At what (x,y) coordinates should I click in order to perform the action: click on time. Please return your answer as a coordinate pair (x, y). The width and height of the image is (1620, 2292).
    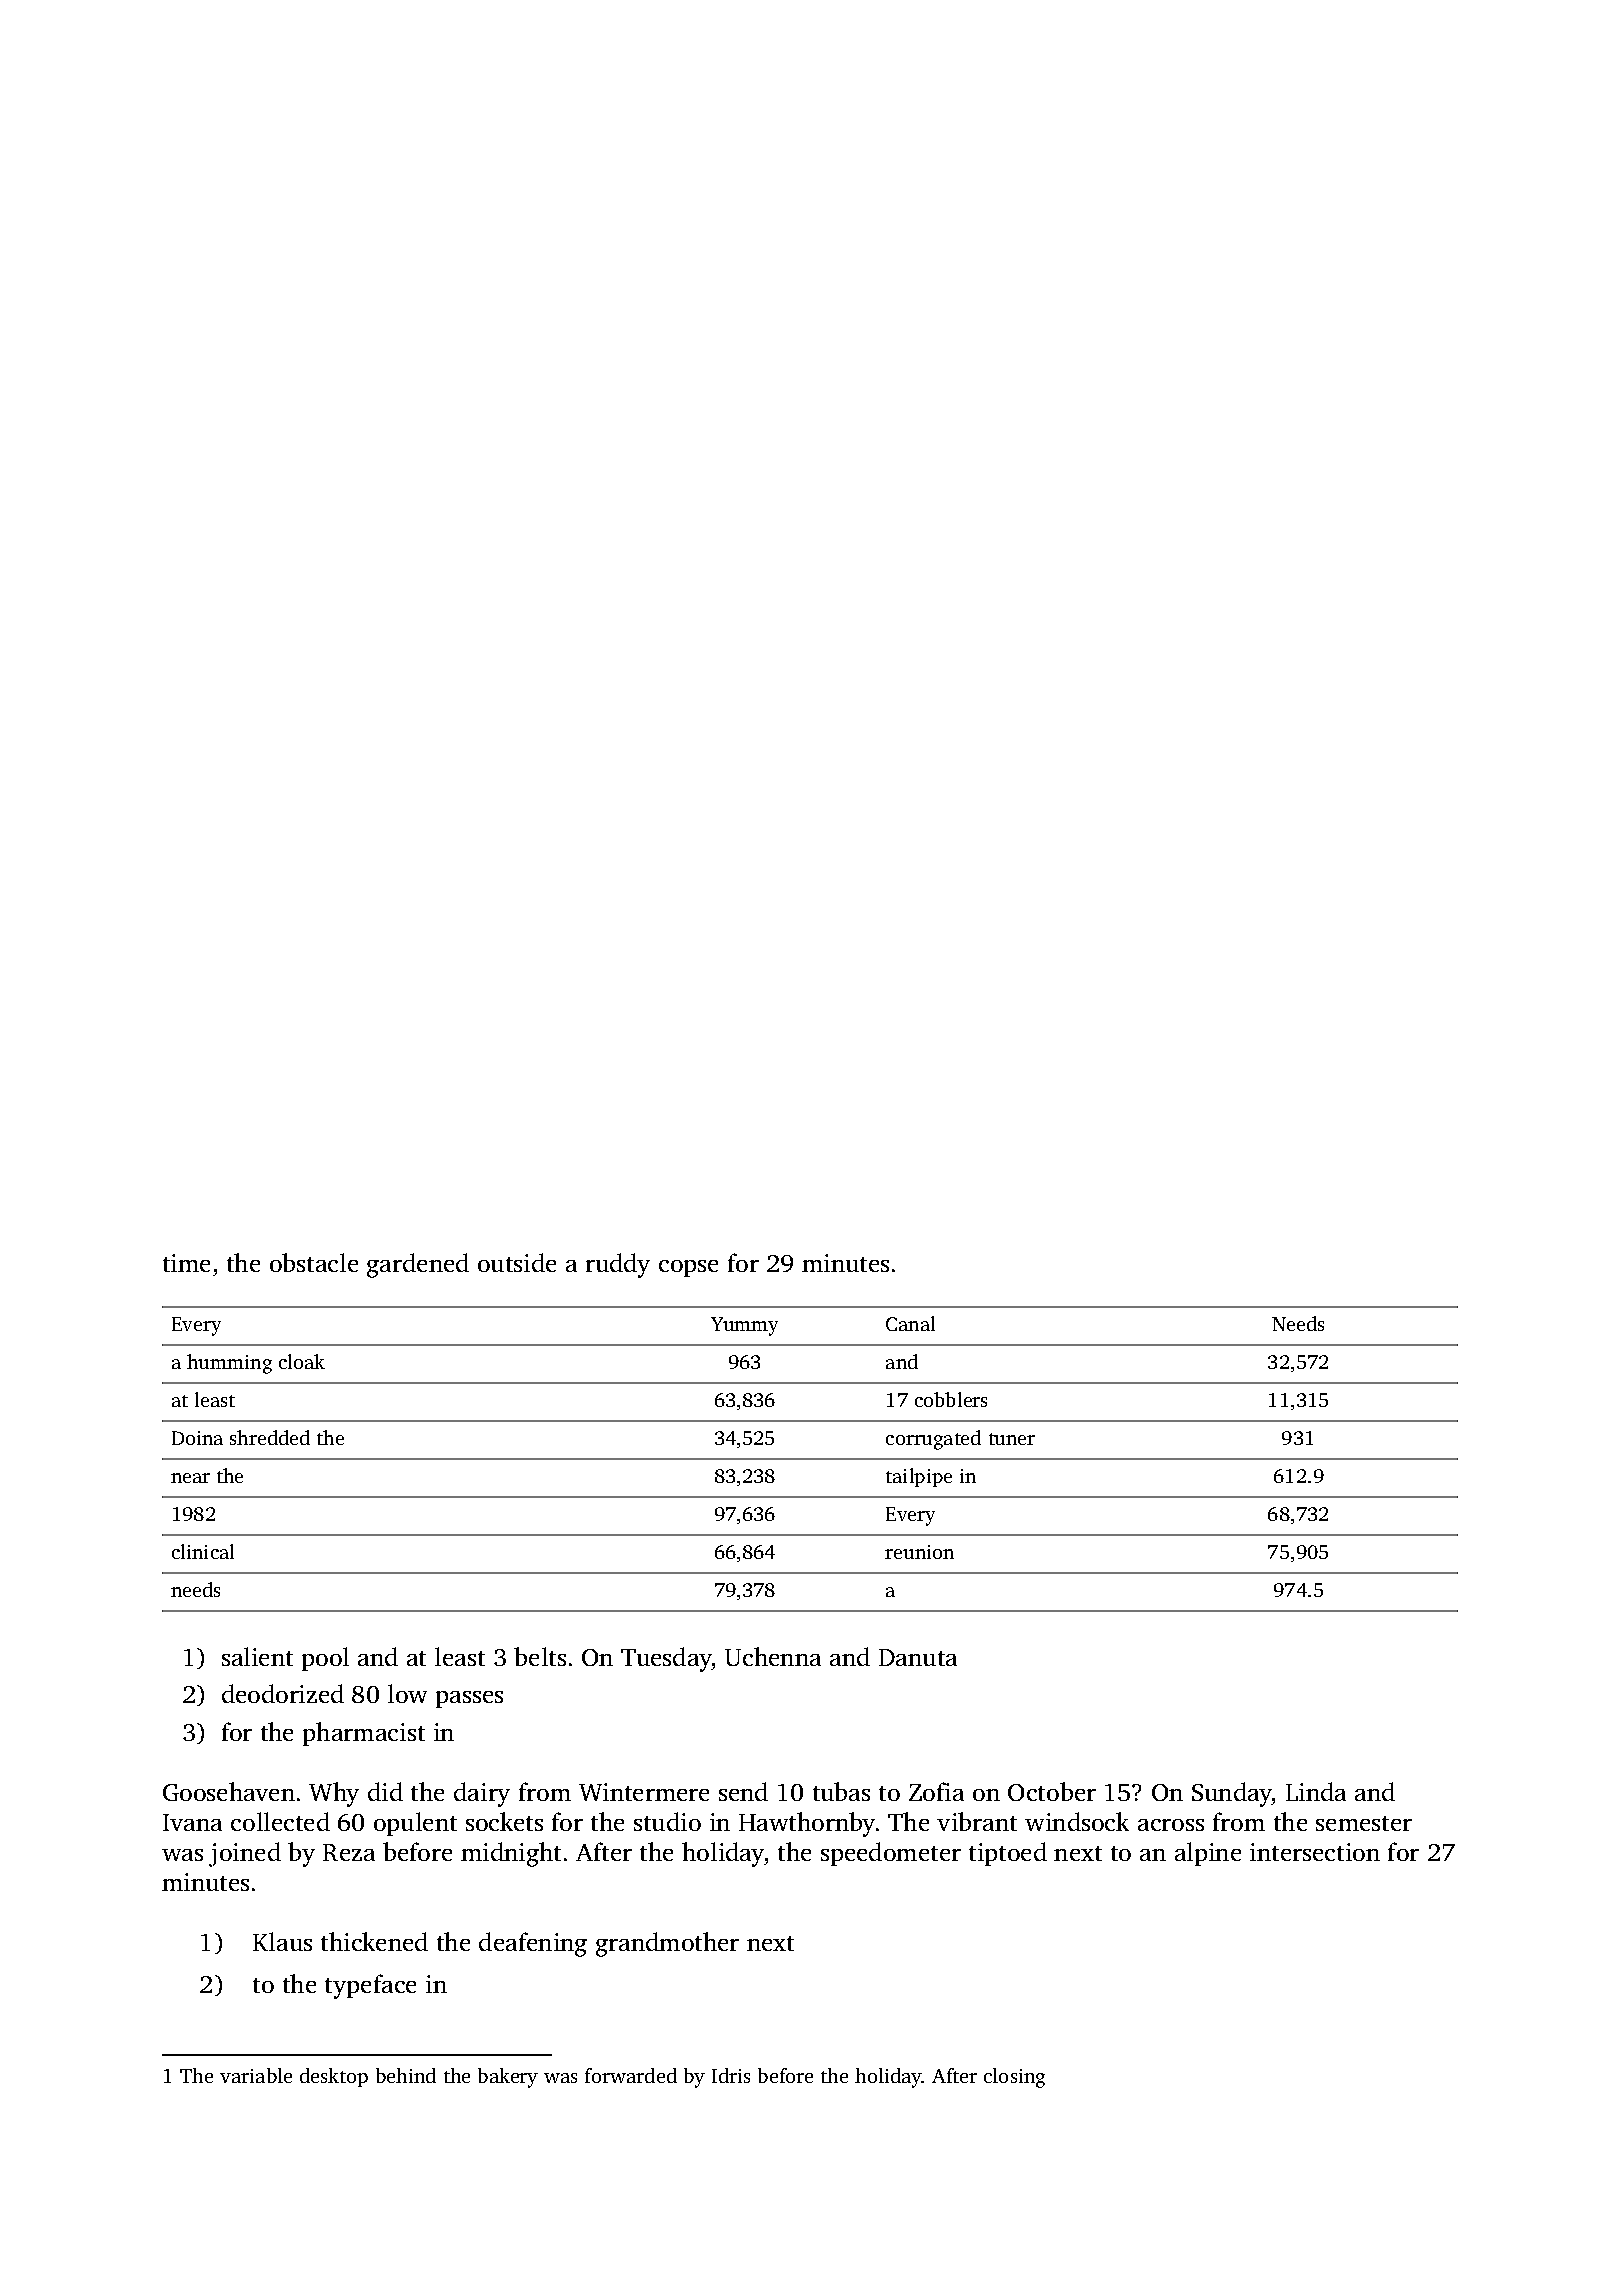
    Looking at the image, I should click on (186, 1263).
